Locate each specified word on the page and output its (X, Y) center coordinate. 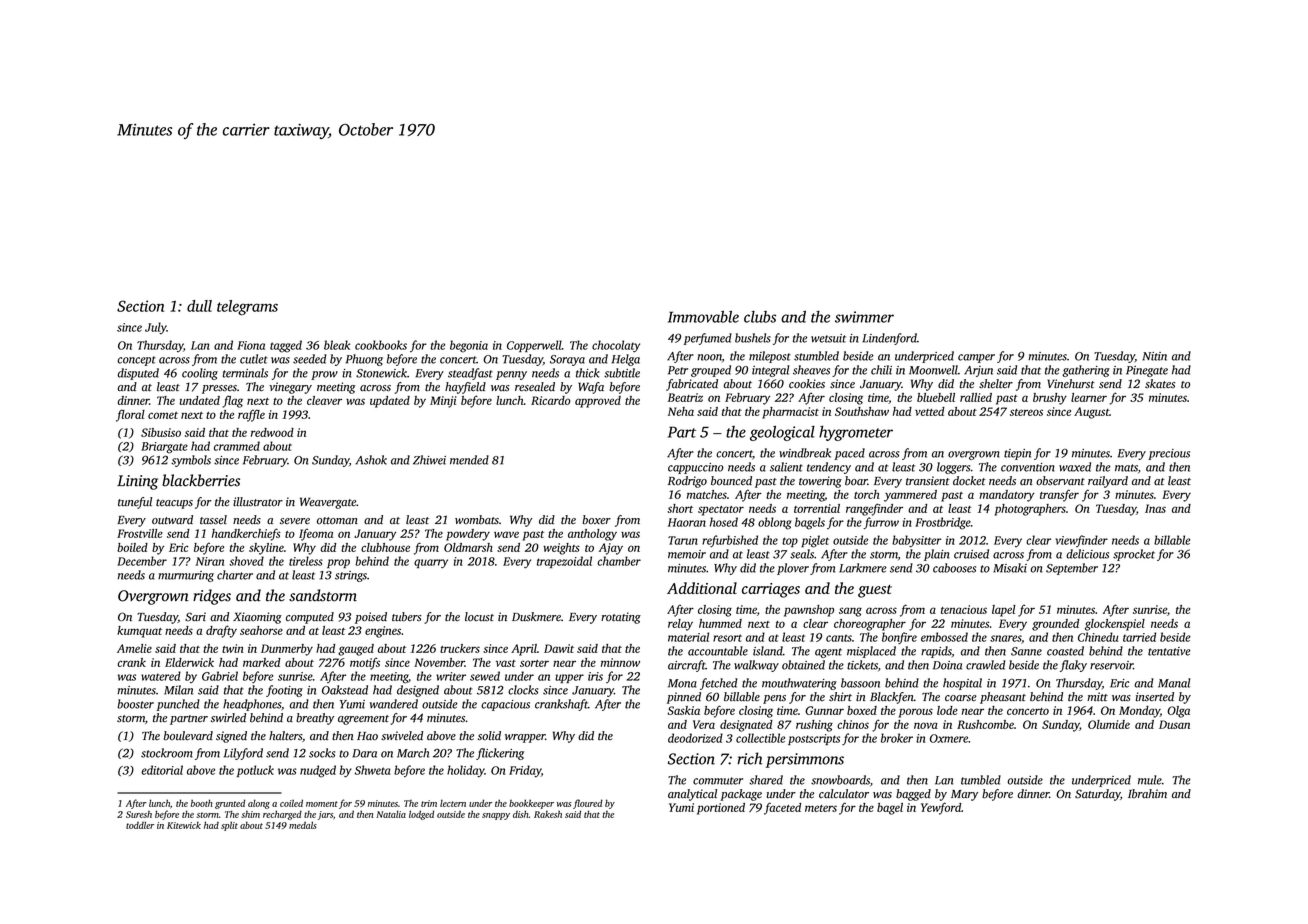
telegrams (247, 308)
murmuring (186, 576)
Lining (137, 482)
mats (1126, 468)
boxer (596, 520)
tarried (1139, 637)
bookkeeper (531, 804)
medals (303, 825)
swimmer (864, 317)
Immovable (703, 317)
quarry (431, 564)
